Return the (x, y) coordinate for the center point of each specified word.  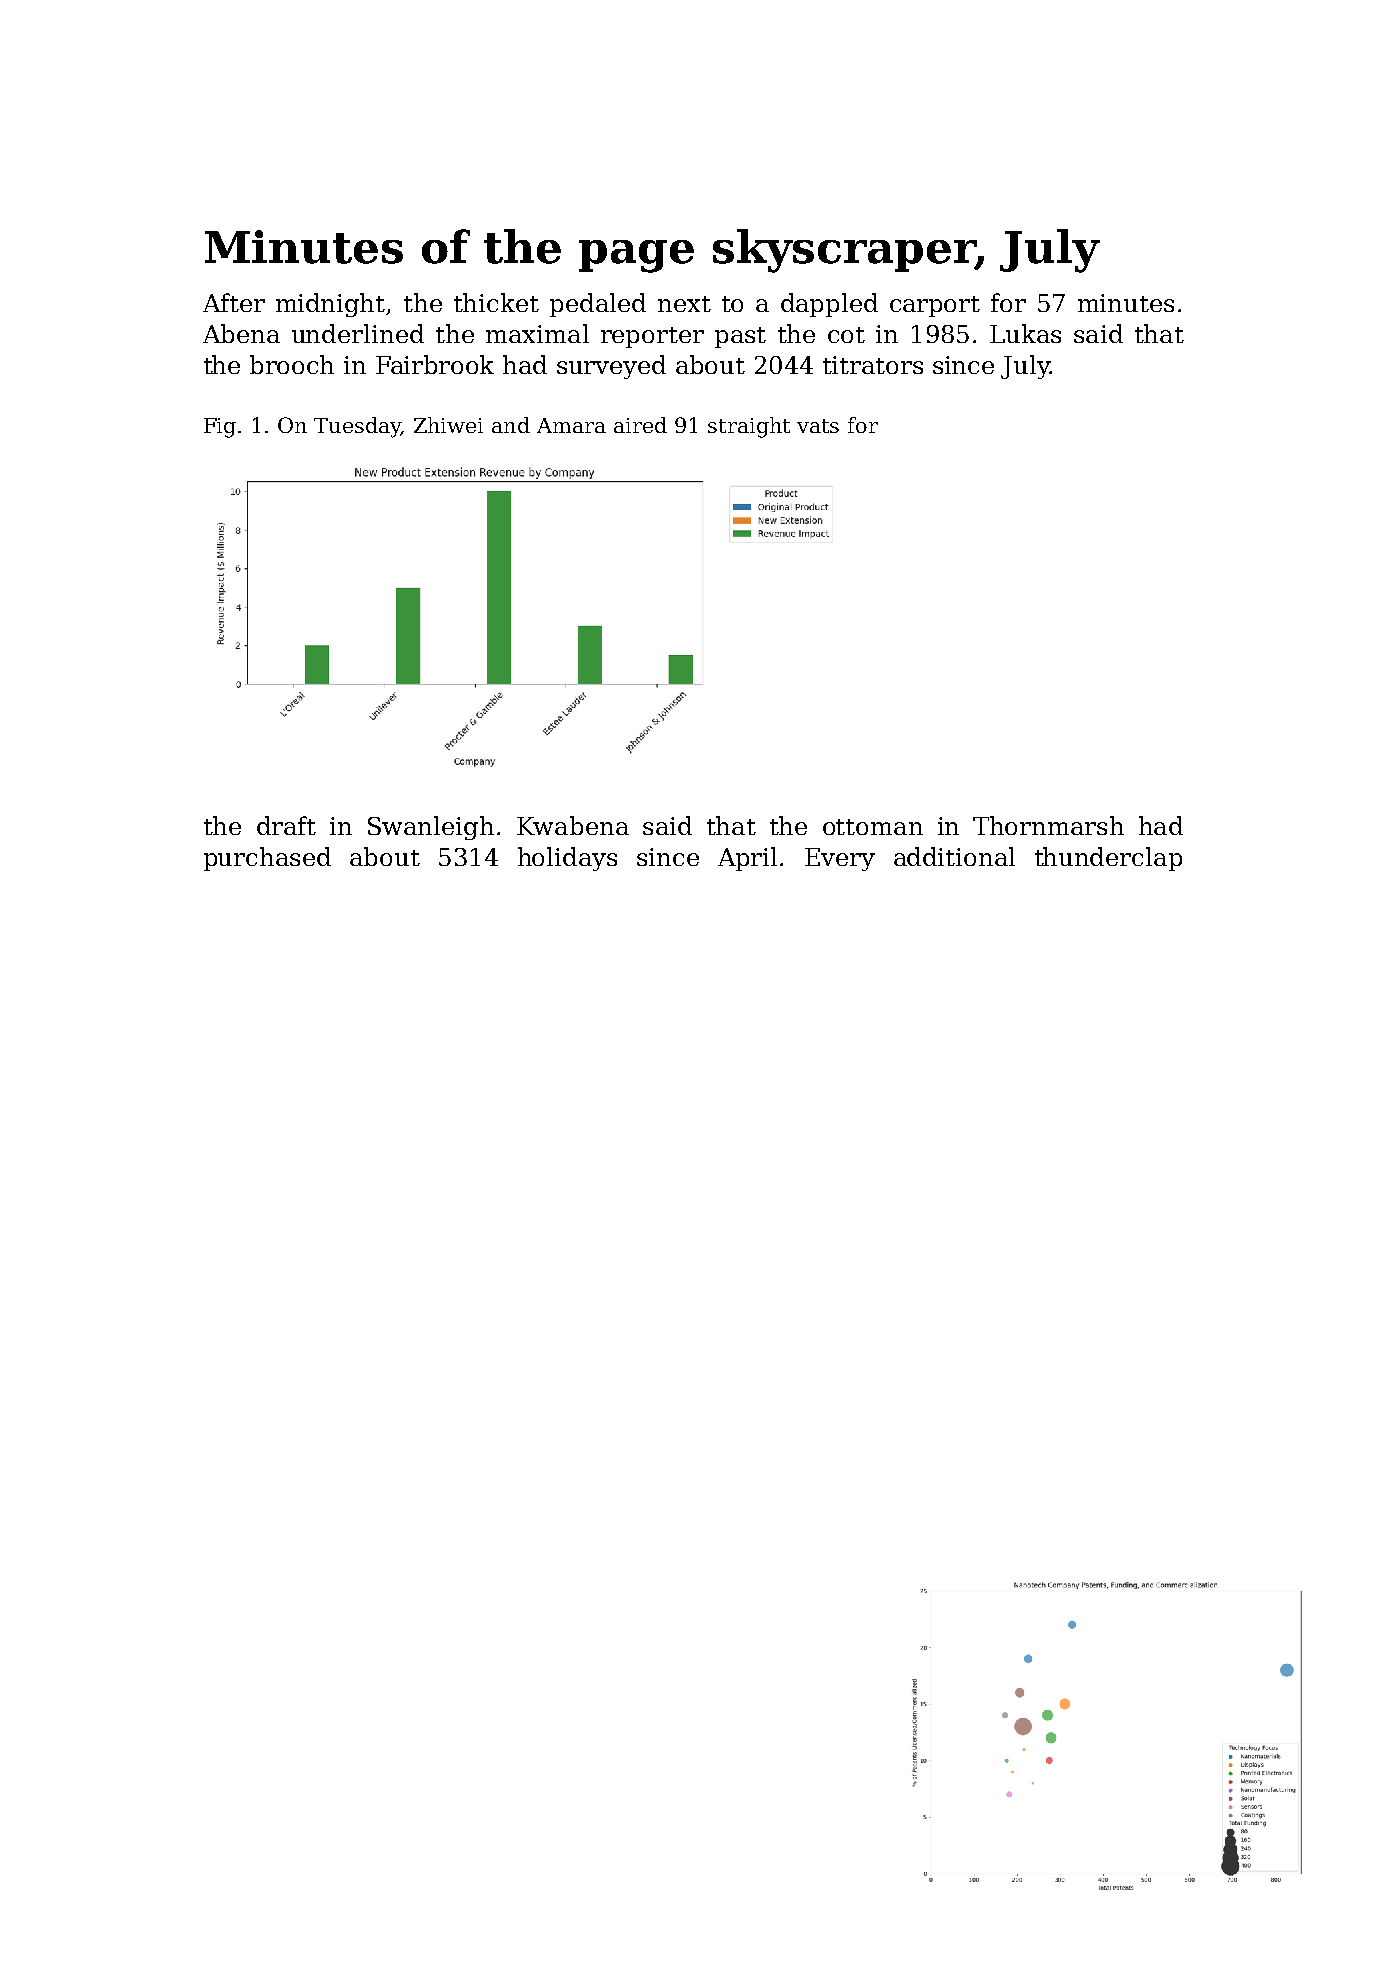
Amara (571, 425)
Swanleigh (431, 828)
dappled (829, 305)
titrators (873, 365)
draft (286, 825)
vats (818, 426)
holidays (567, 859)
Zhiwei (448, 425)
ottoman (873, 827)
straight (749, 427)
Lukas (1025, 333)
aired (640, 425)
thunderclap (1108, 859)
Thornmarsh (1048, 825)
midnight (330, 305)
